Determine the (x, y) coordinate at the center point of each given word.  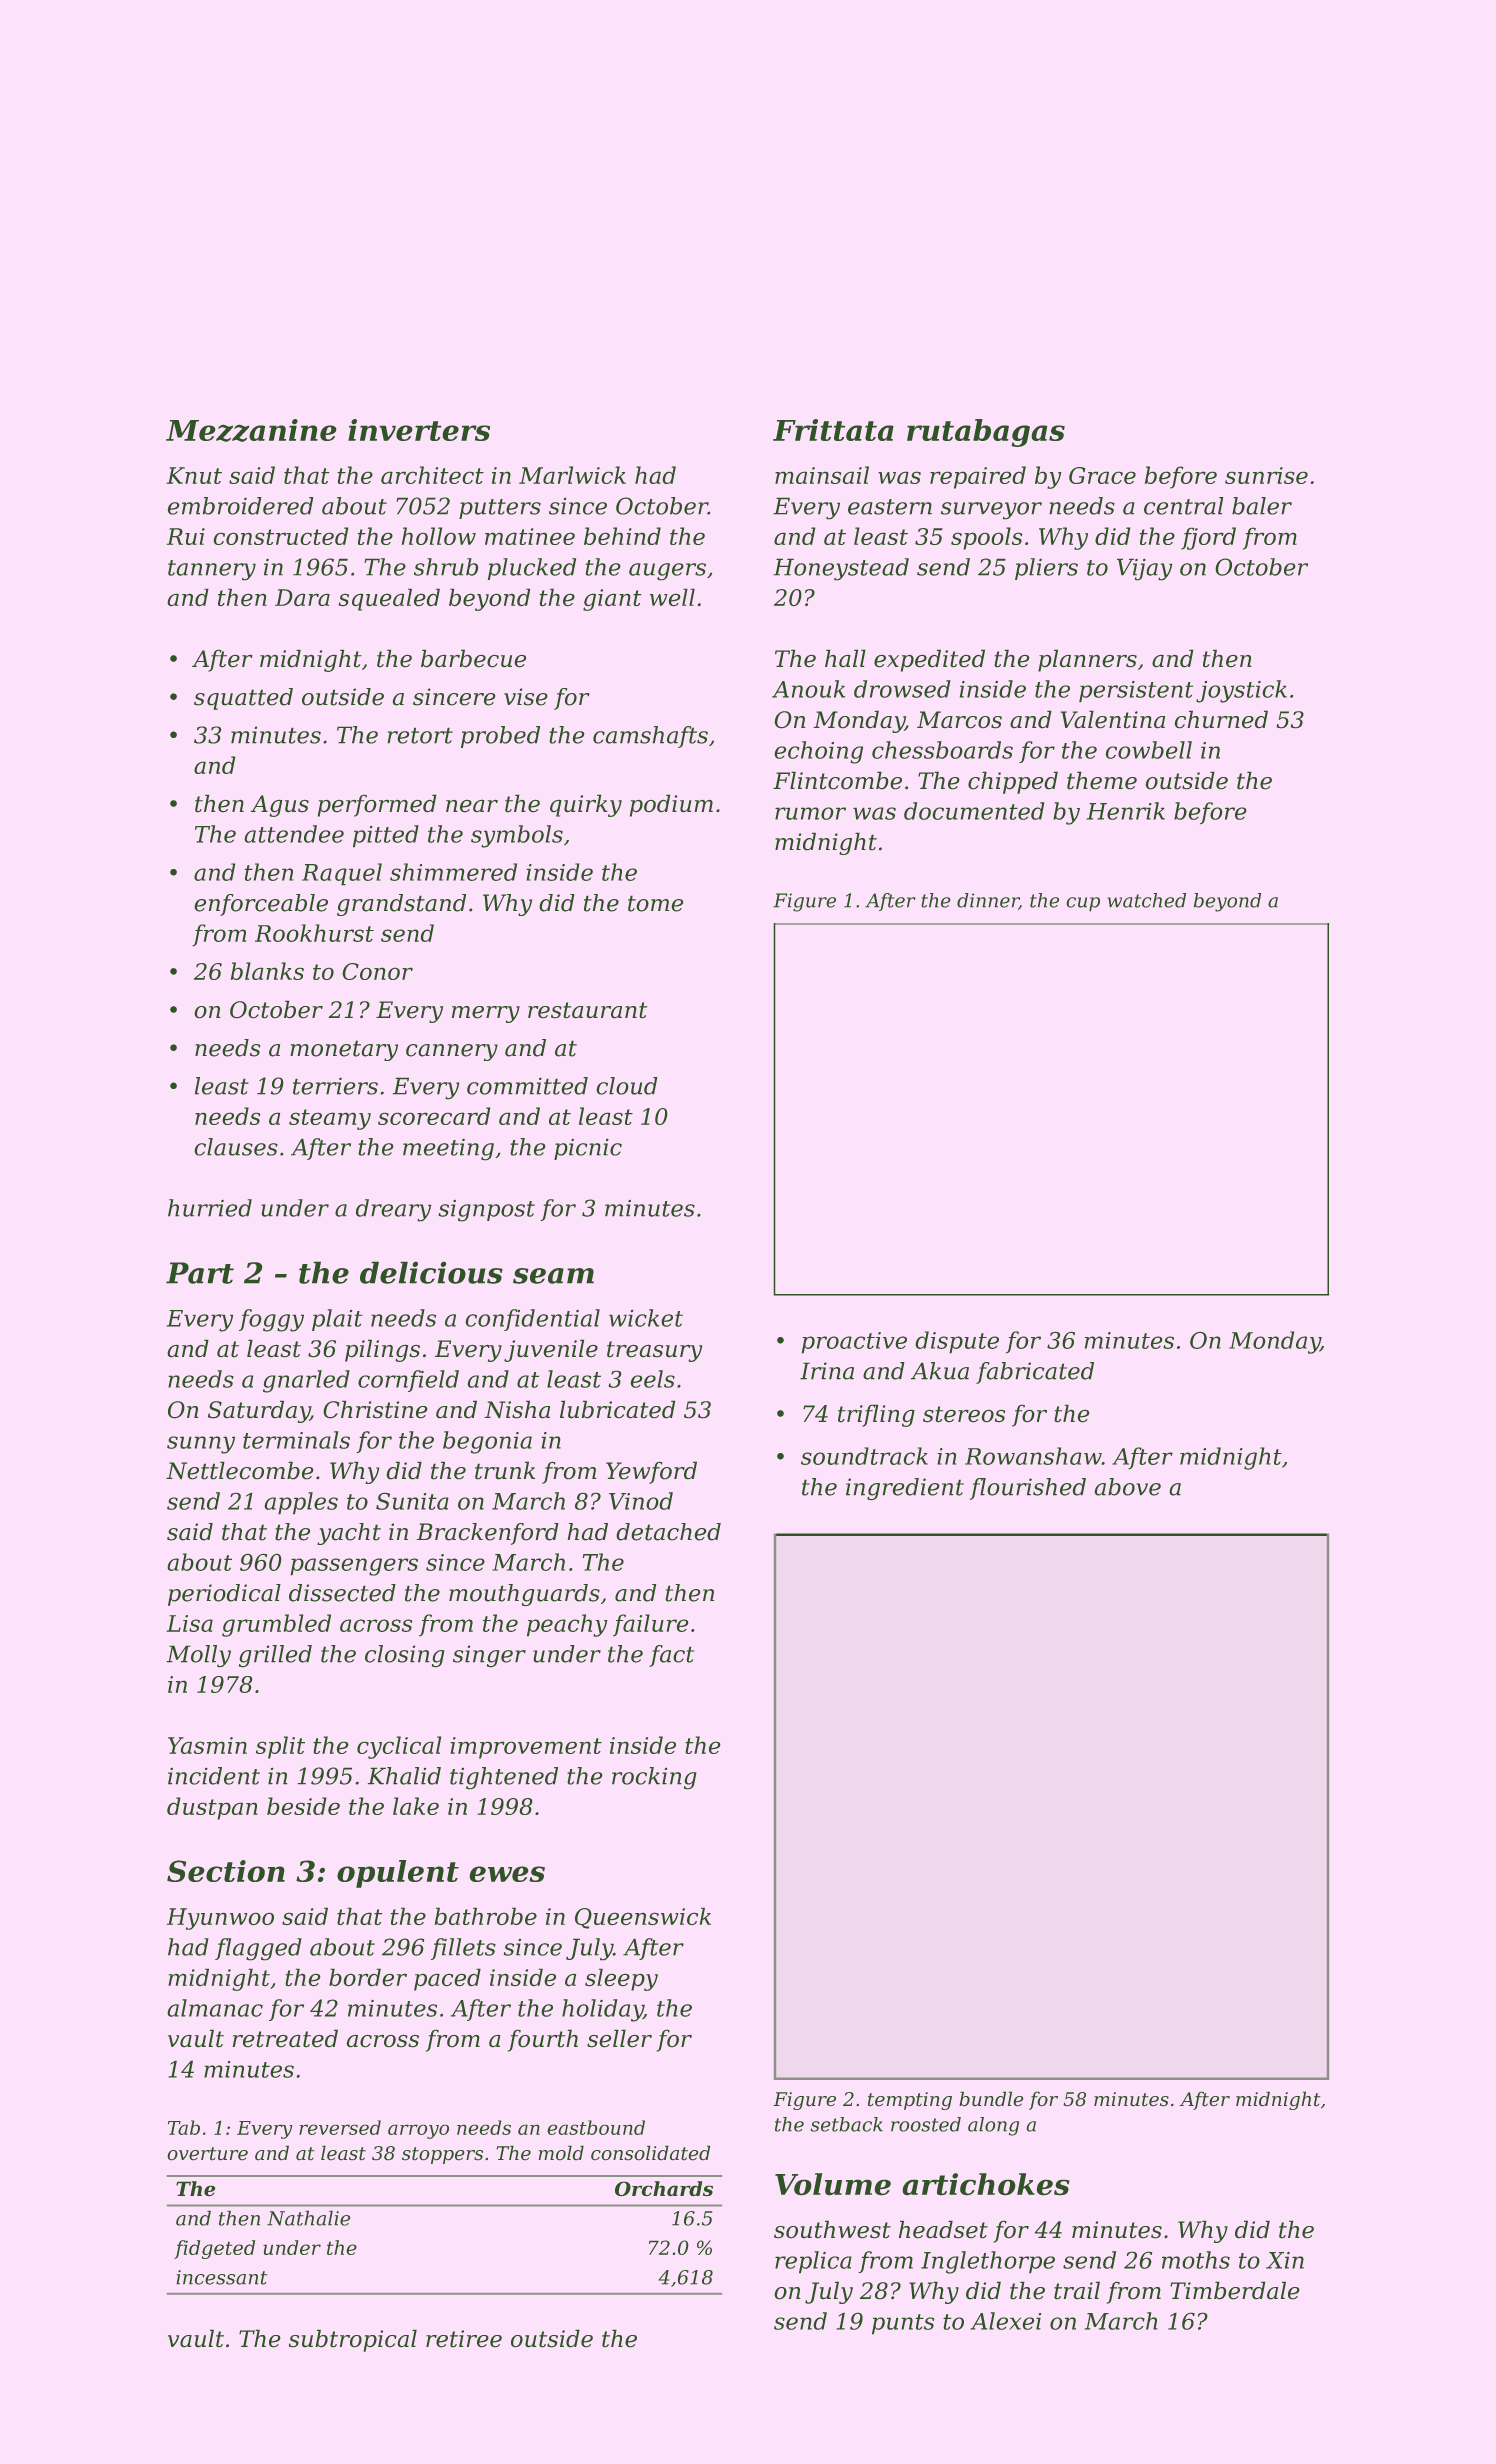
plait (337, 1320)
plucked (532, 569)
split (280, 1747)
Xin (1285, 2260)
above (1127, 1487)
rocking (654, 1778)
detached (668, 1532)
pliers (1046, 569)
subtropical (353, 2340)
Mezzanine (251, 430)
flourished (1028, 1489)
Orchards (664, 2189)
